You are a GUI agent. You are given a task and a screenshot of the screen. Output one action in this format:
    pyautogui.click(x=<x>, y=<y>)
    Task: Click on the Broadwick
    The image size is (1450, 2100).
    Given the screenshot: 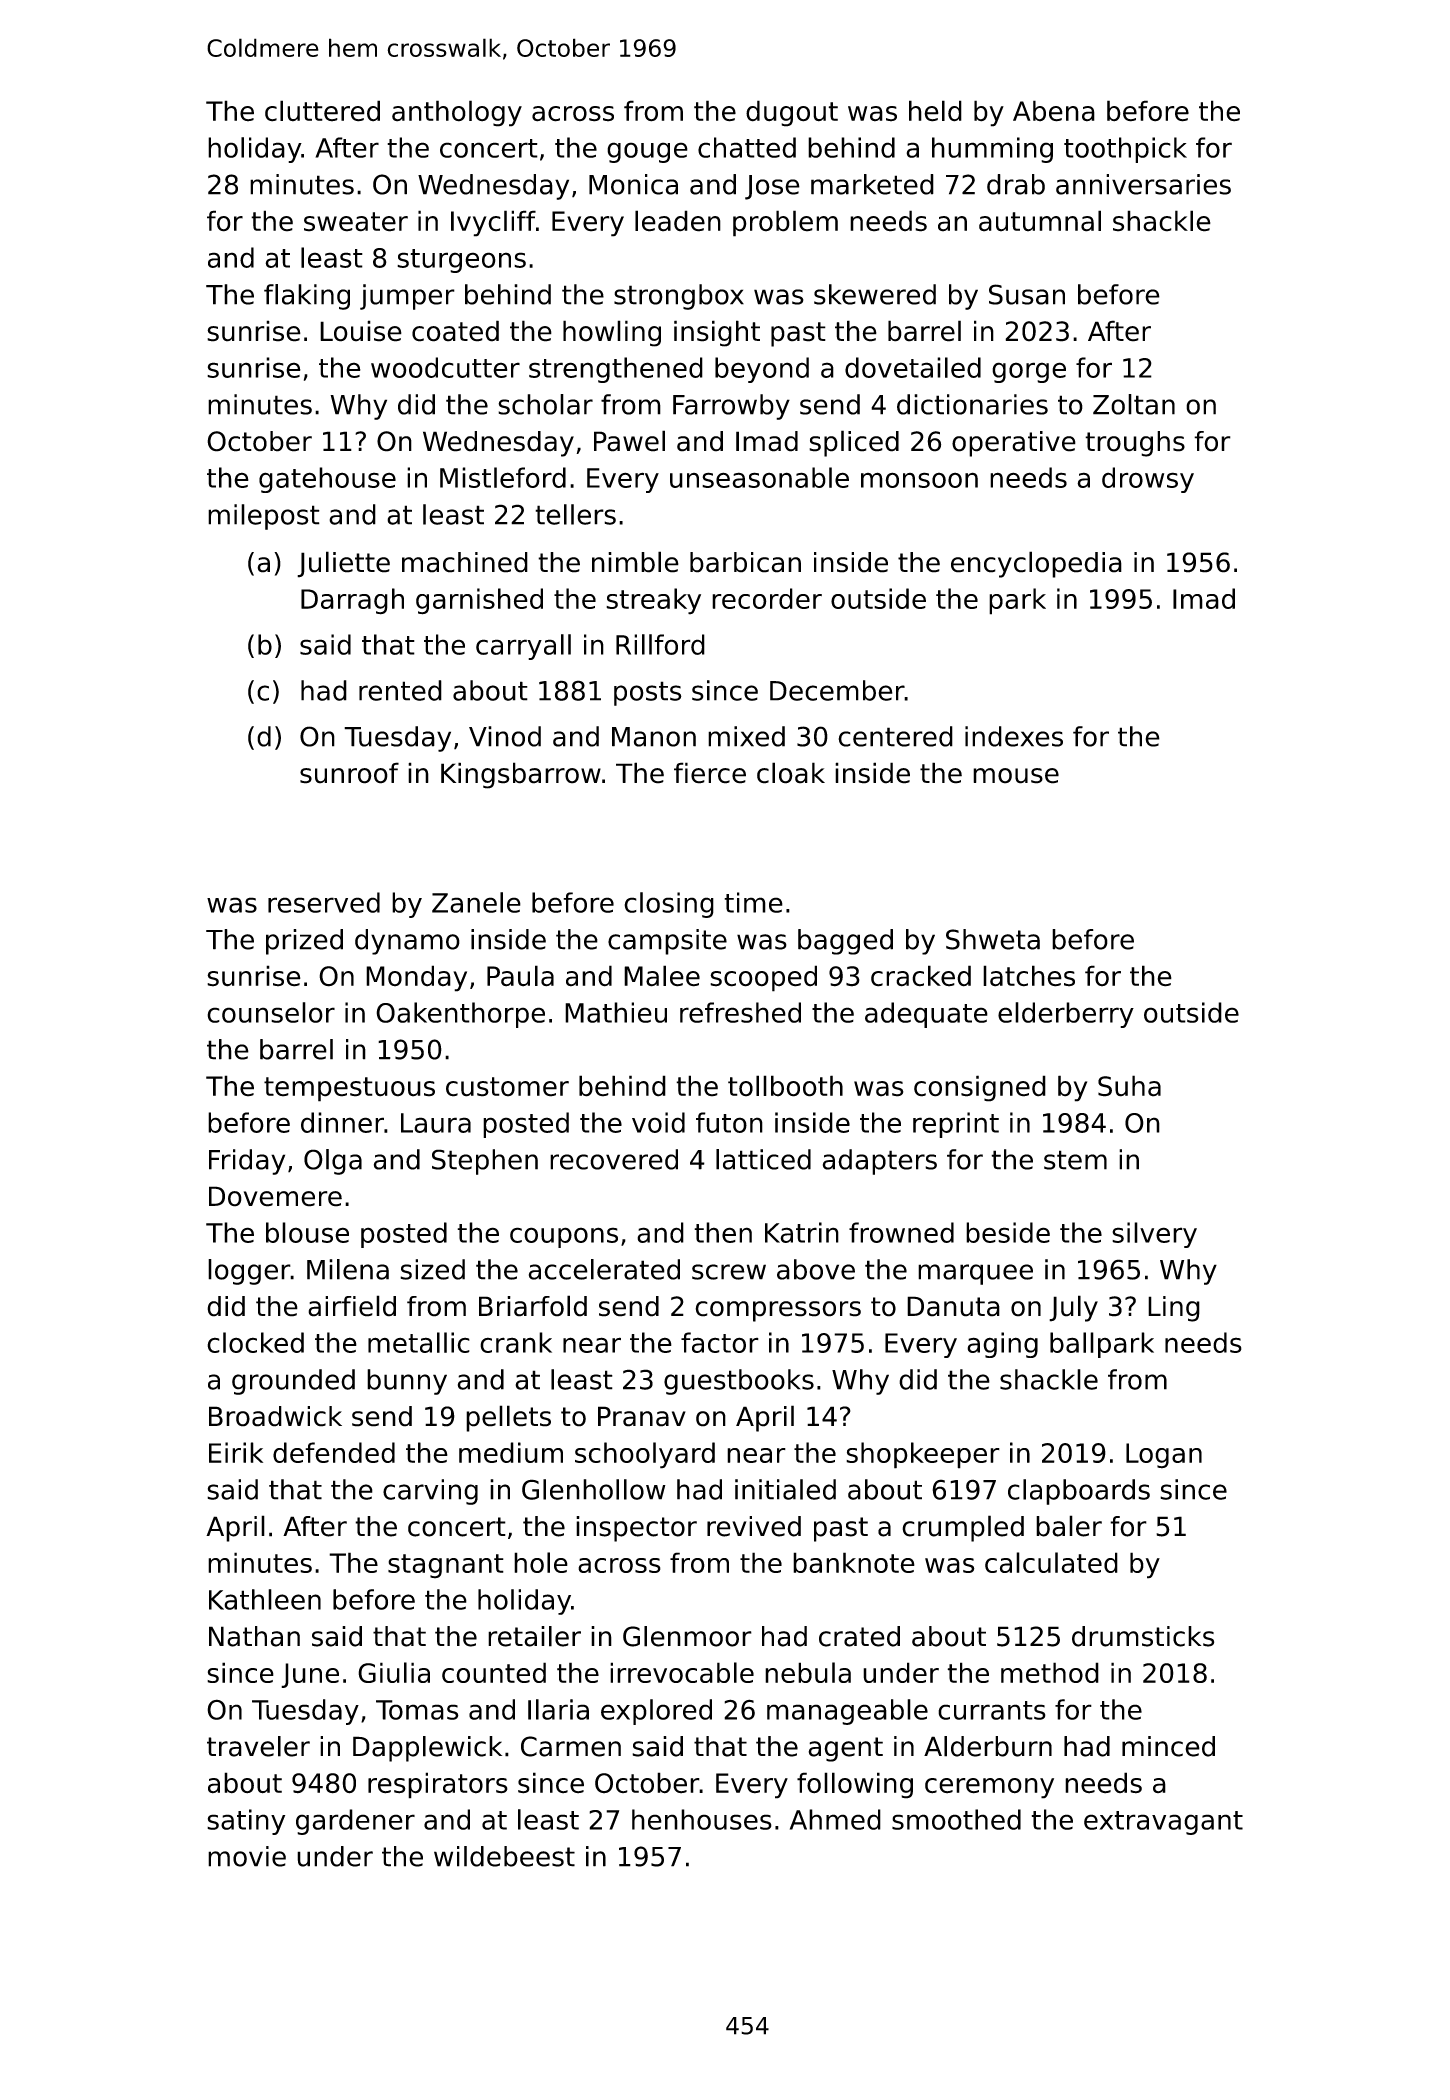 What is the action you would take?
    pyautogui.click(x=275, y=1416)
